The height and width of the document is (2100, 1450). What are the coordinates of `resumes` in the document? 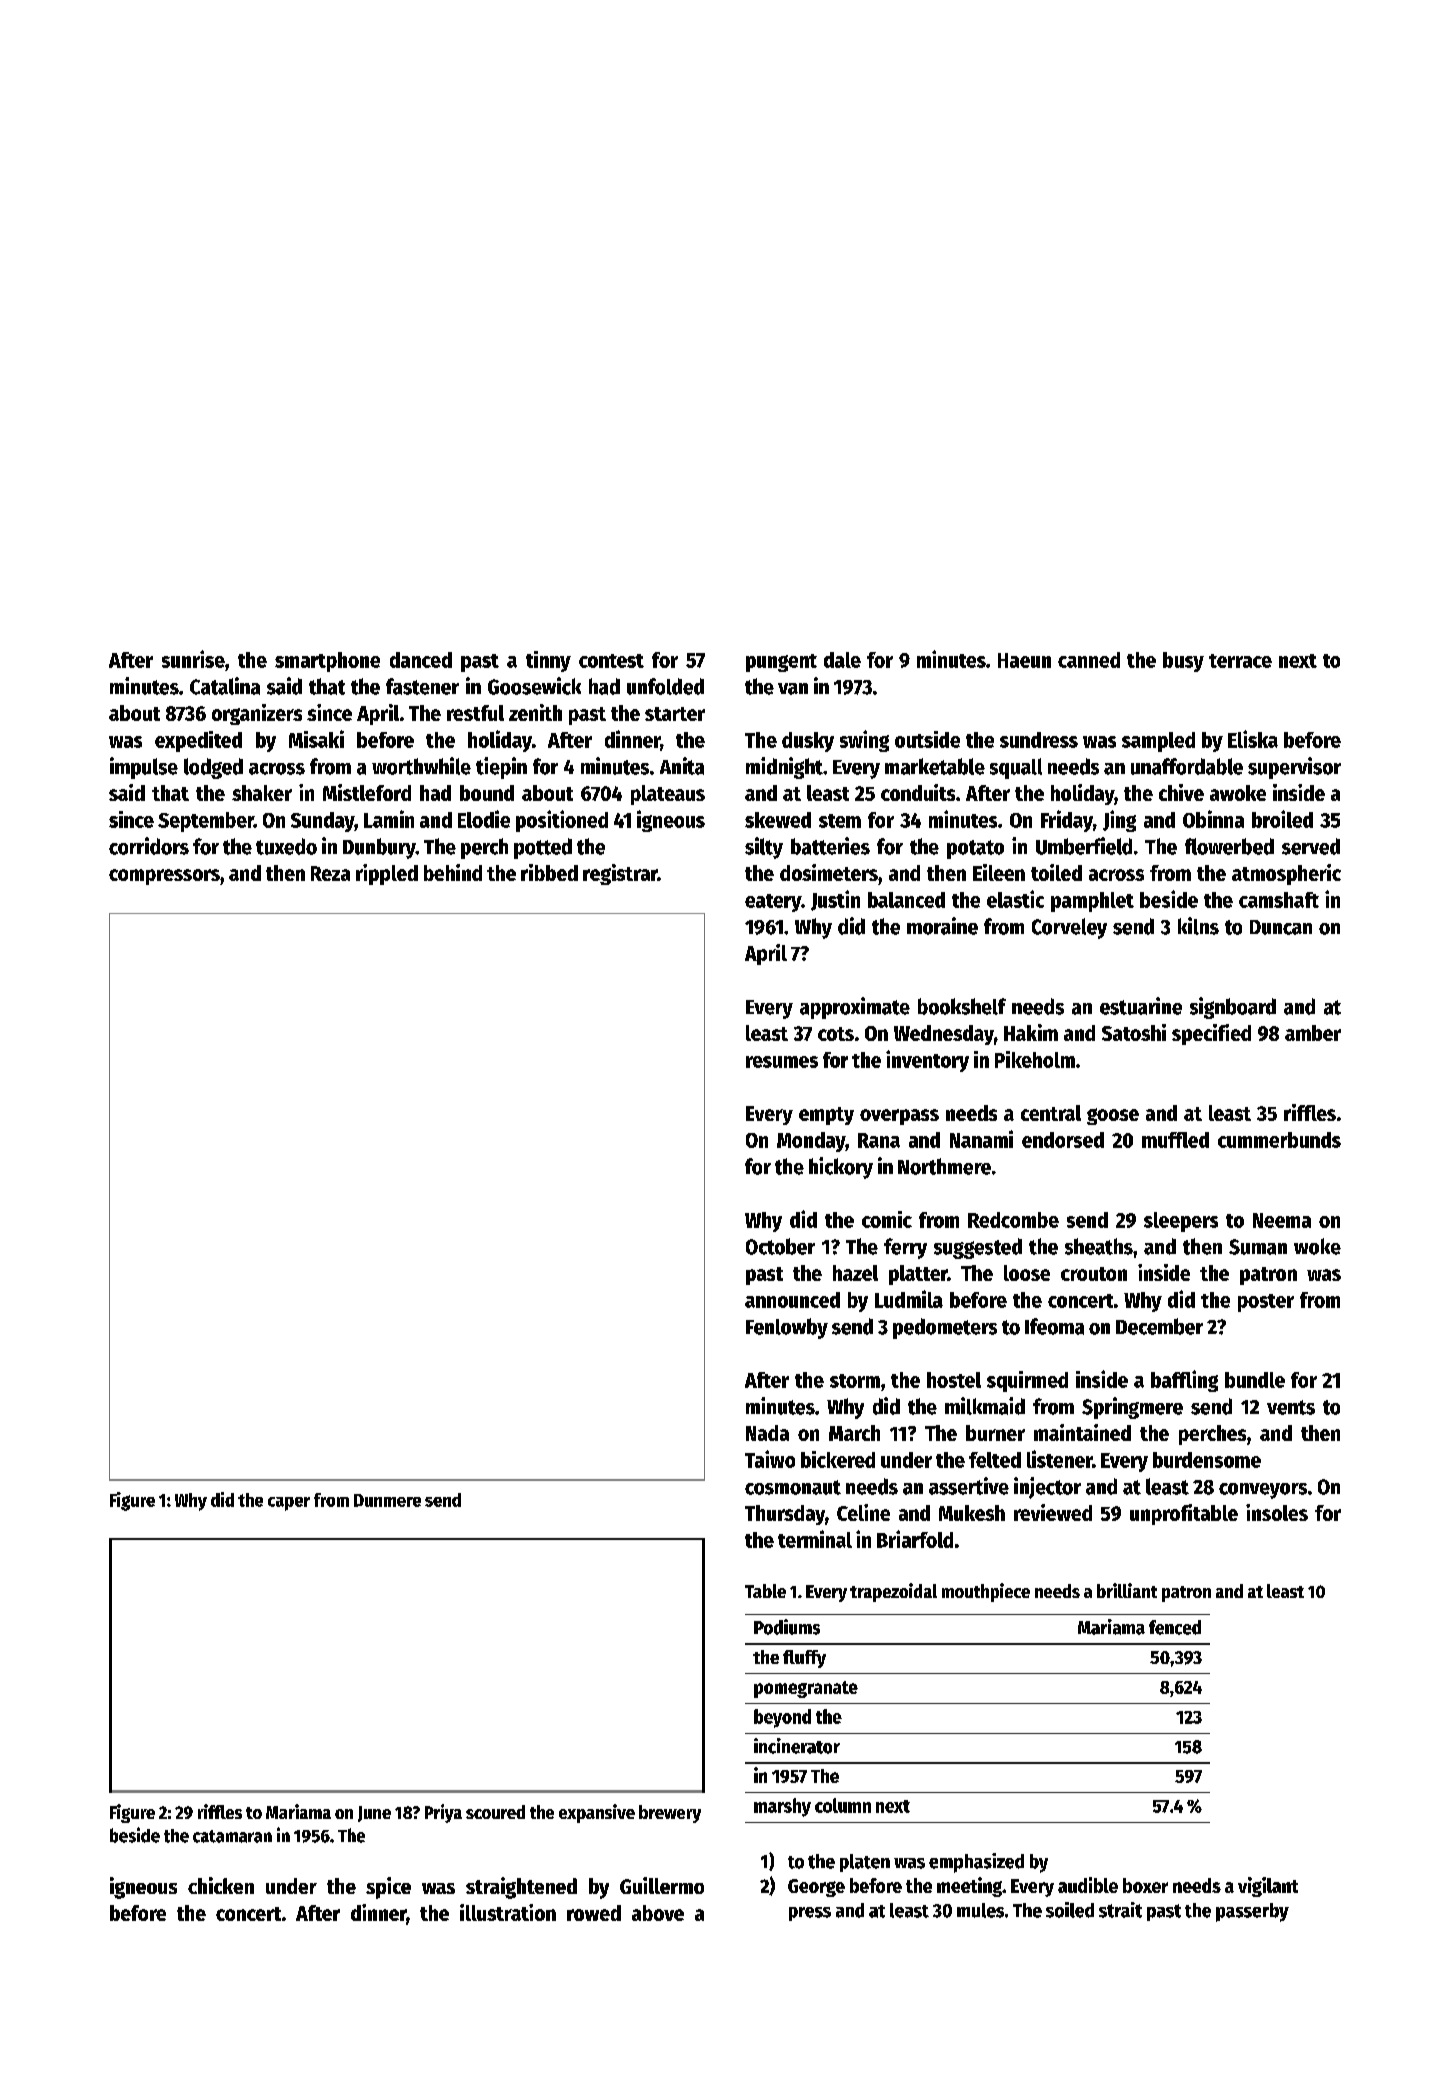 It's located at (782, 1062).
